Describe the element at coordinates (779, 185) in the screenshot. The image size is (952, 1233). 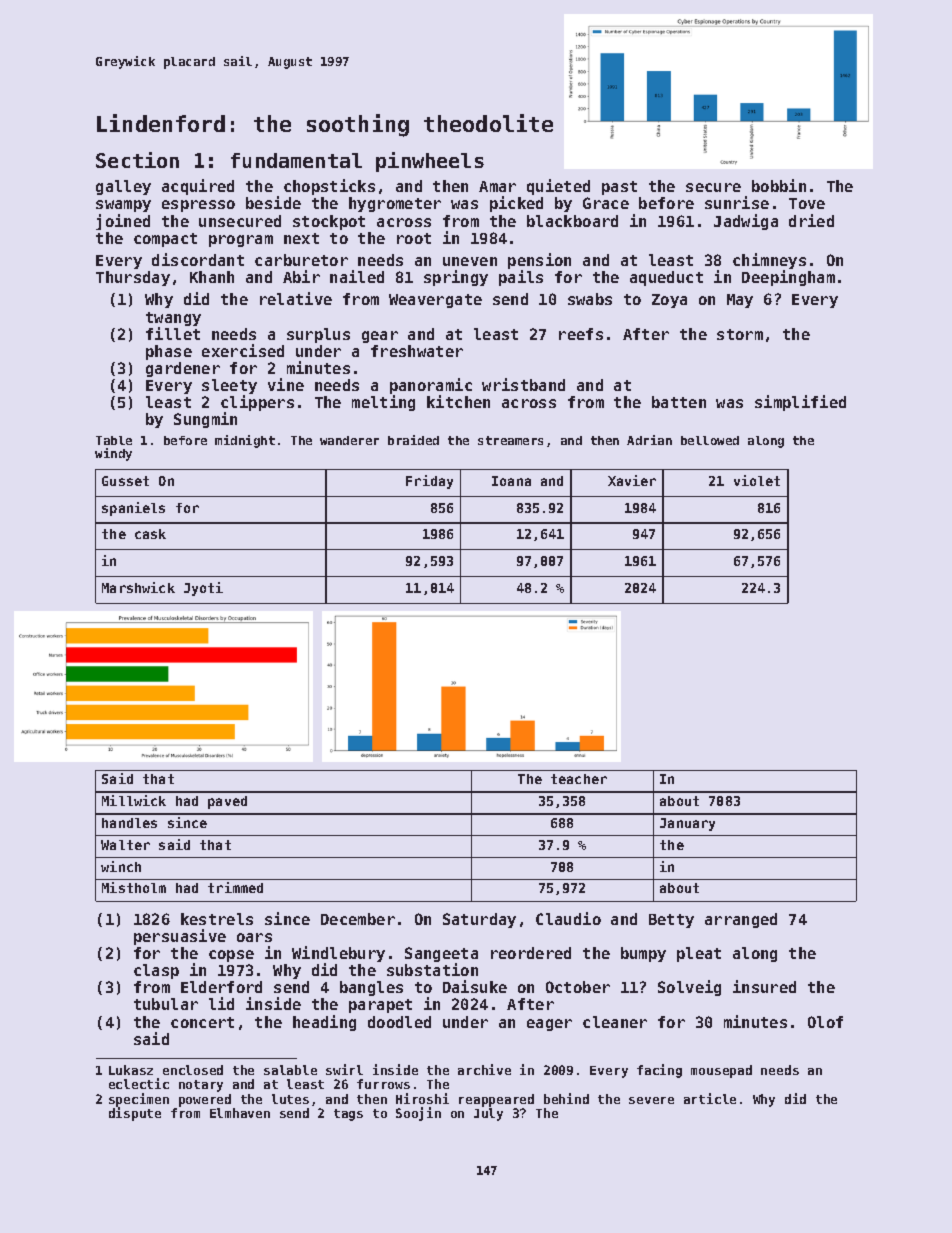
I see `bobbin` at that location.
